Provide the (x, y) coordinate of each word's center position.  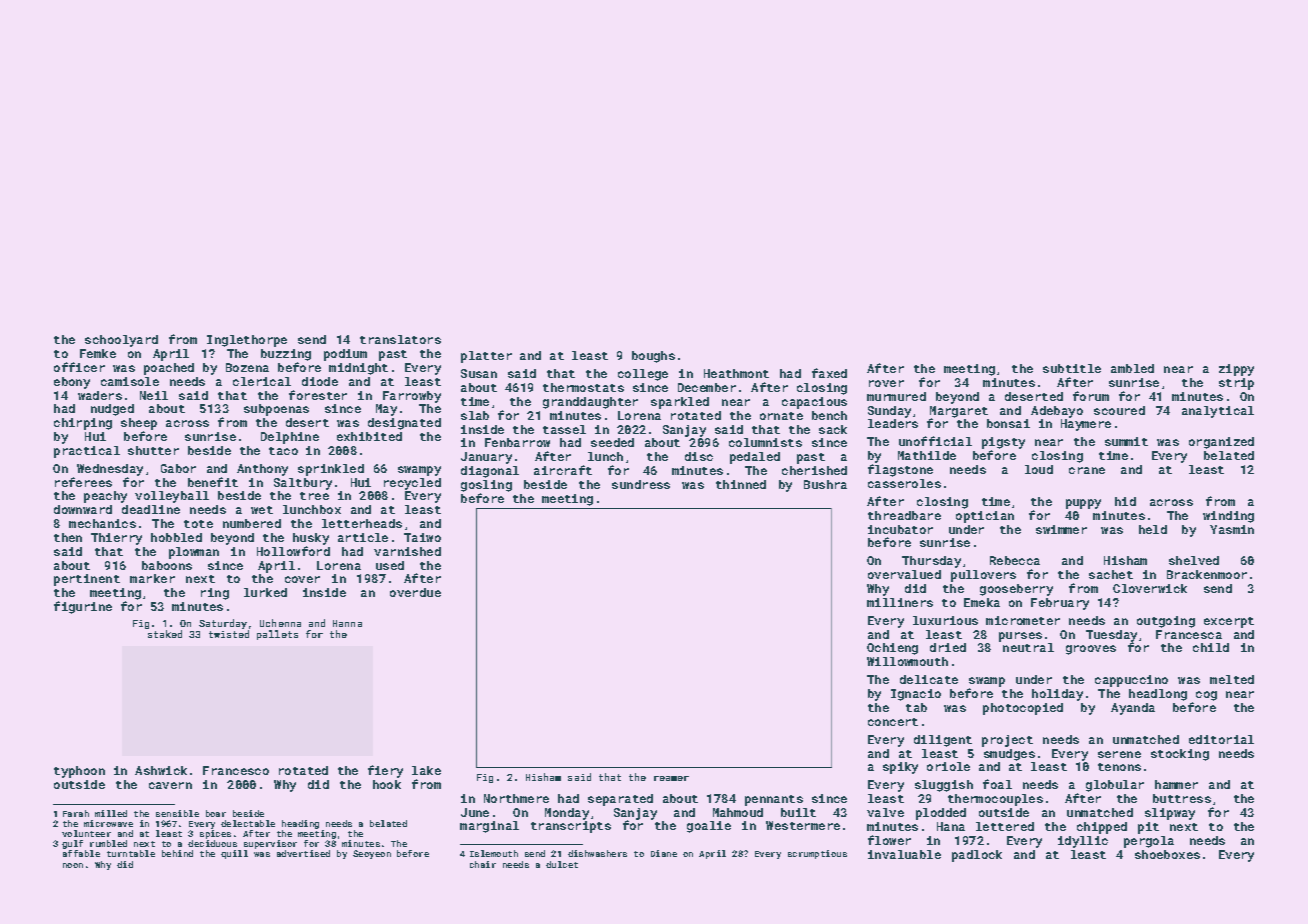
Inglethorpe (247, 341)
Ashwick (161, 770)
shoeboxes (1167, 854)
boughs (653, 357)
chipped (1102, 828)
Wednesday (110, 470)
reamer (671, 778)
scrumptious (817, 854)
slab (475, 415)
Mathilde (927, 455)
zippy (1236, 370)
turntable (131, 853)
